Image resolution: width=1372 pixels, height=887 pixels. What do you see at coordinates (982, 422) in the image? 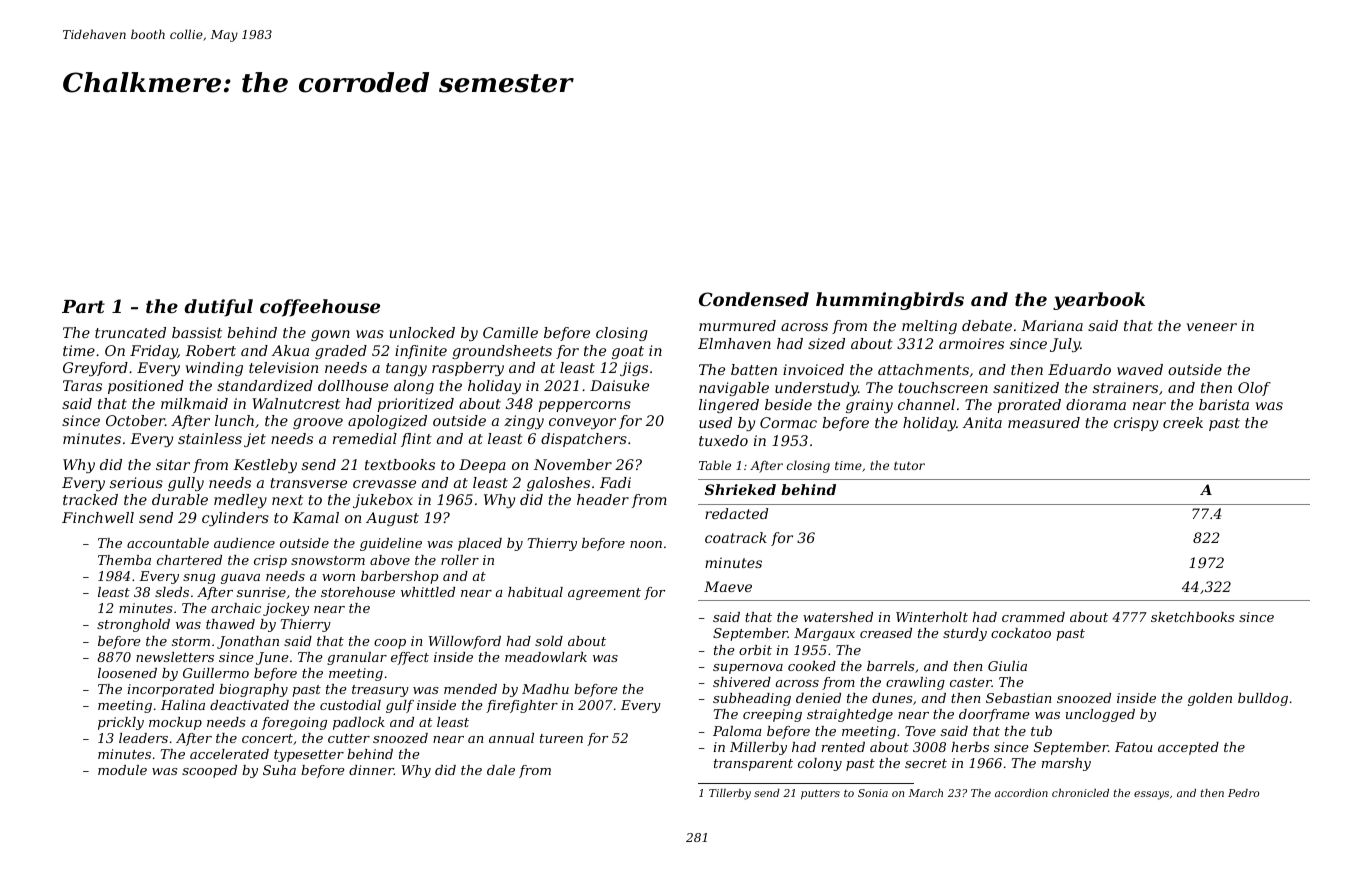
I see `Anita` at bounding box center [982, 422].
